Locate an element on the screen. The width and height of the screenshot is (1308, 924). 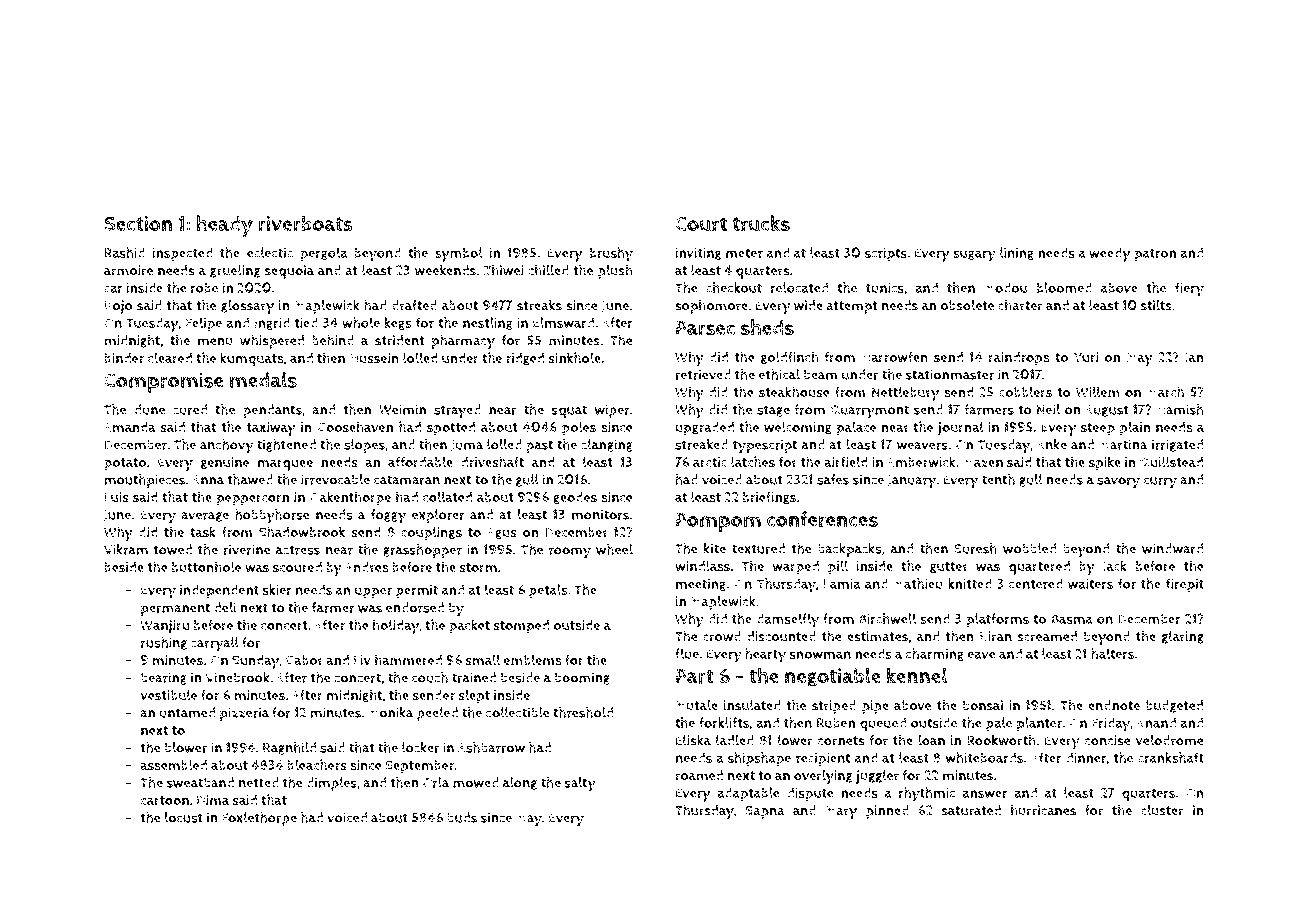
cornets is located at coordinates (841, 741).
